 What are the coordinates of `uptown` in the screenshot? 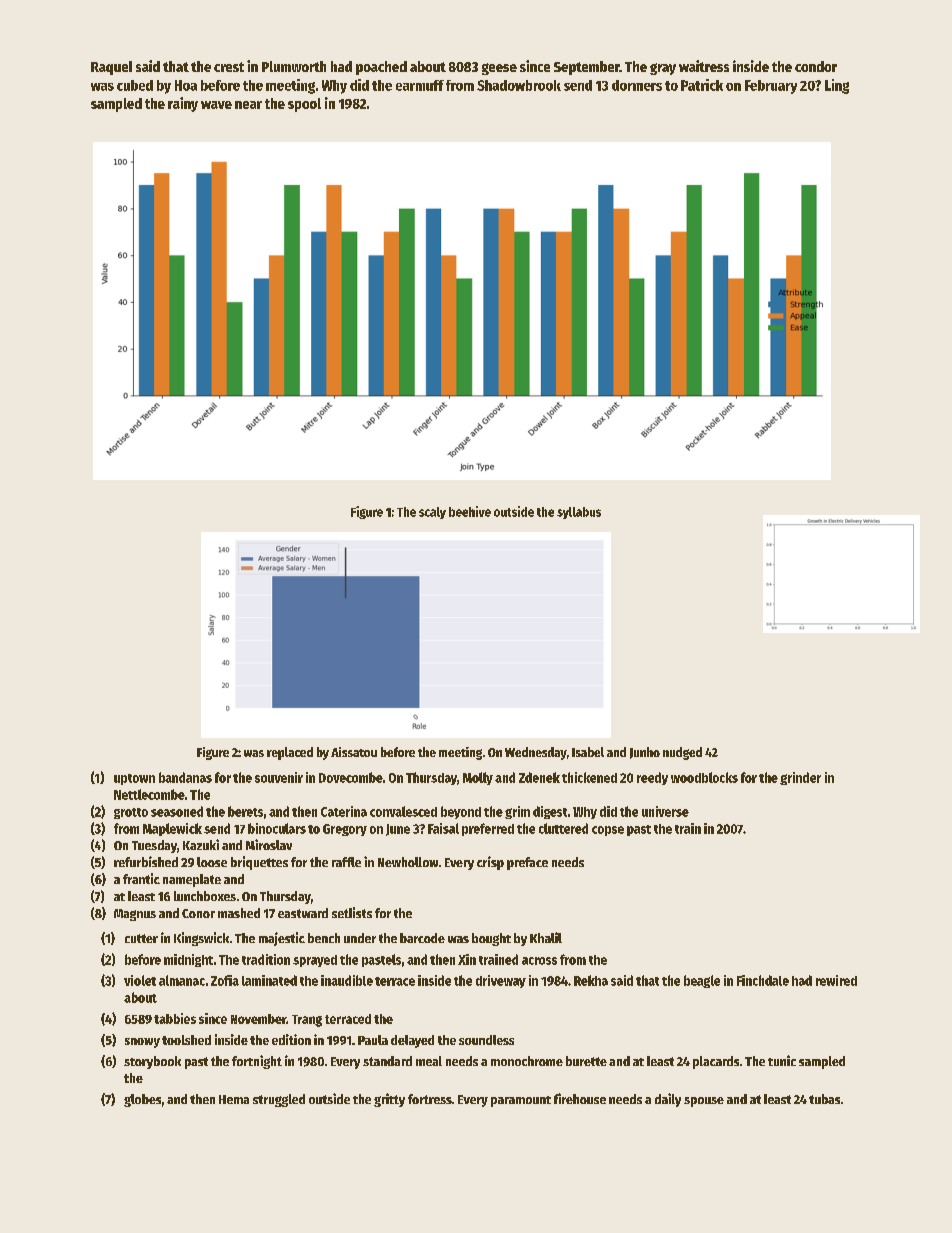 It's located at (134, 779).
